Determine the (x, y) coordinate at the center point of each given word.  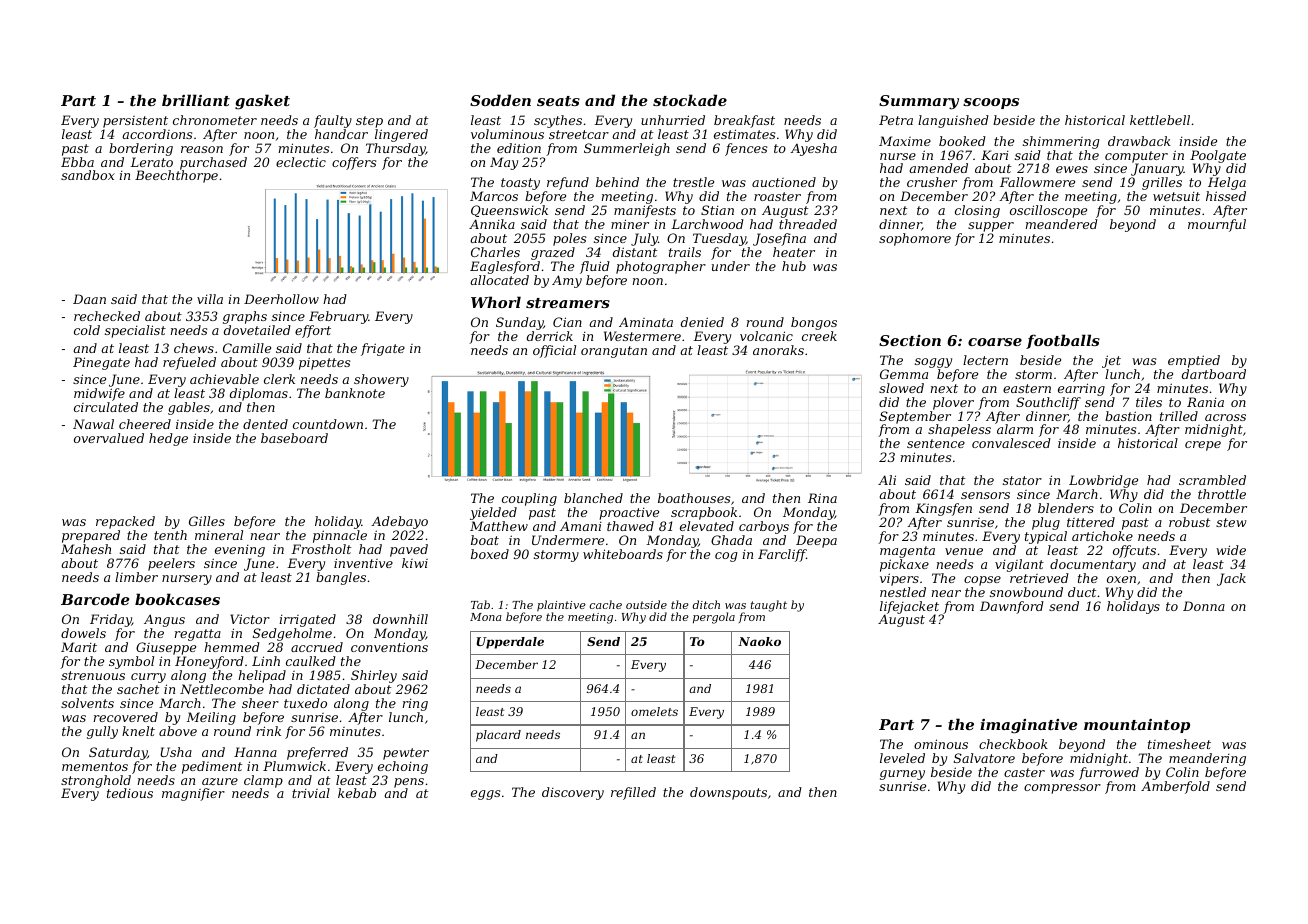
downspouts (728, 793)
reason (202, 149)
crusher (932, 182)
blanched (593, 498)
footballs (1063, 341)
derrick (550, 336)
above (178, 731)
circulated (106, 407)
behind (617, 182)
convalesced (1011, 443)
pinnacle (340, 536)
